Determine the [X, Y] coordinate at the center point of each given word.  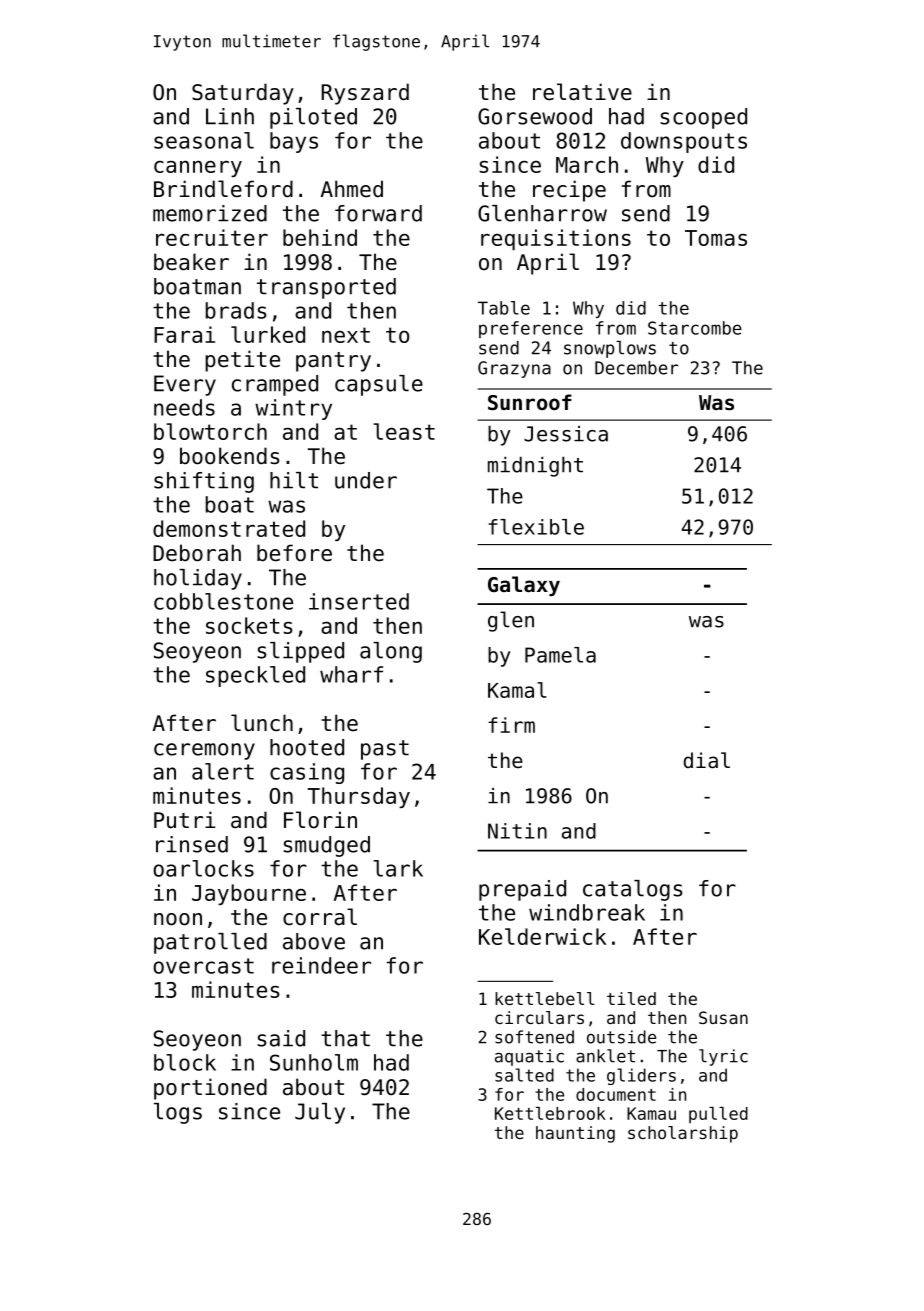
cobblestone [223, 601]
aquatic [529, 1057]
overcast [203, 966]
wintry [293, 409]
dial [706, 760]
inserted [359, 601]
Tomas [716, 238]
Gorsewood [535, 116]
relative [582, 92]
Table [504, 308]
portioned [210, 1089]
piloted [313, 118]
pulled [718, 1115]
